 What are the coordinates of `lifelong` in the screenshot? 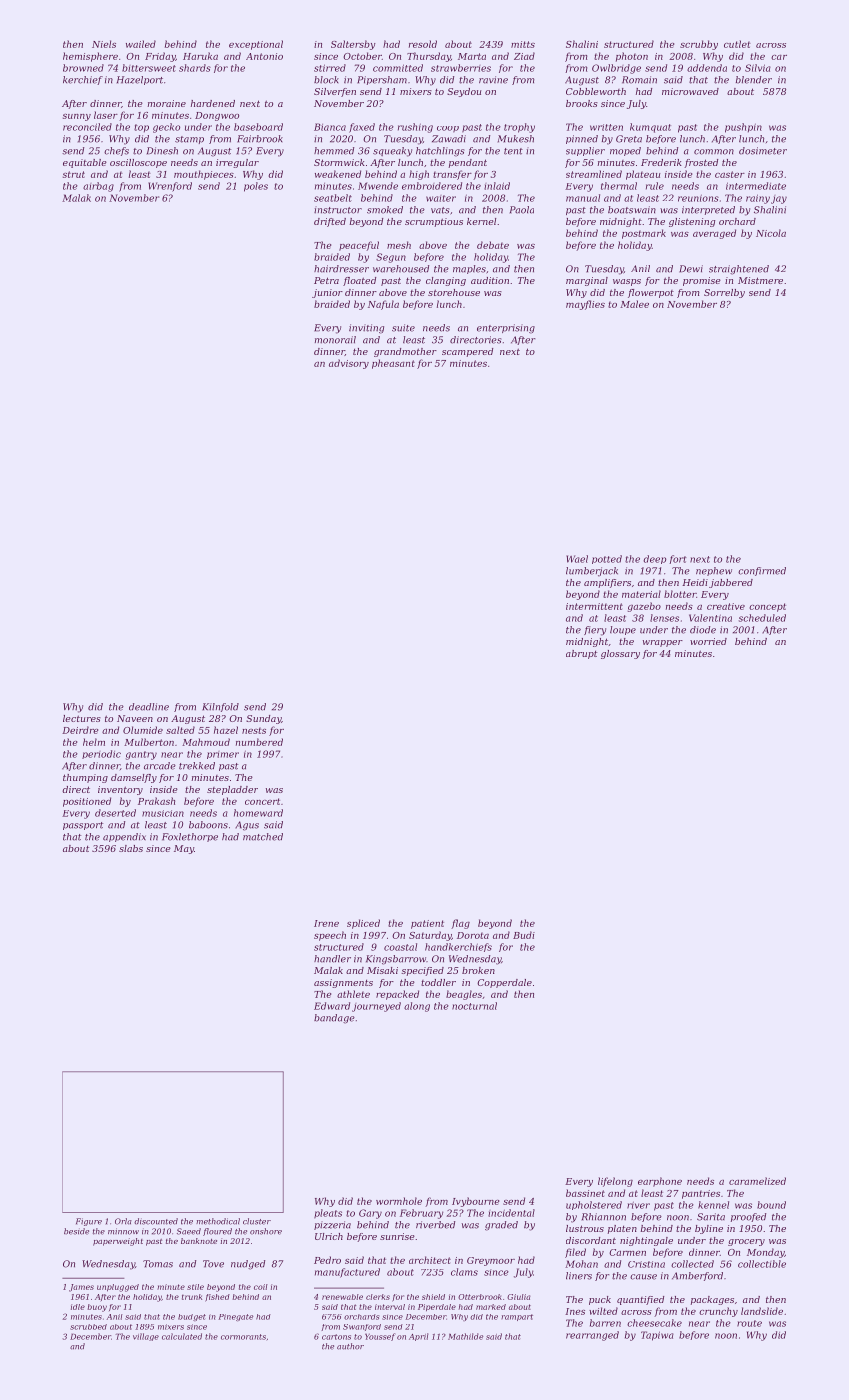 It's located at (615, 1182).
